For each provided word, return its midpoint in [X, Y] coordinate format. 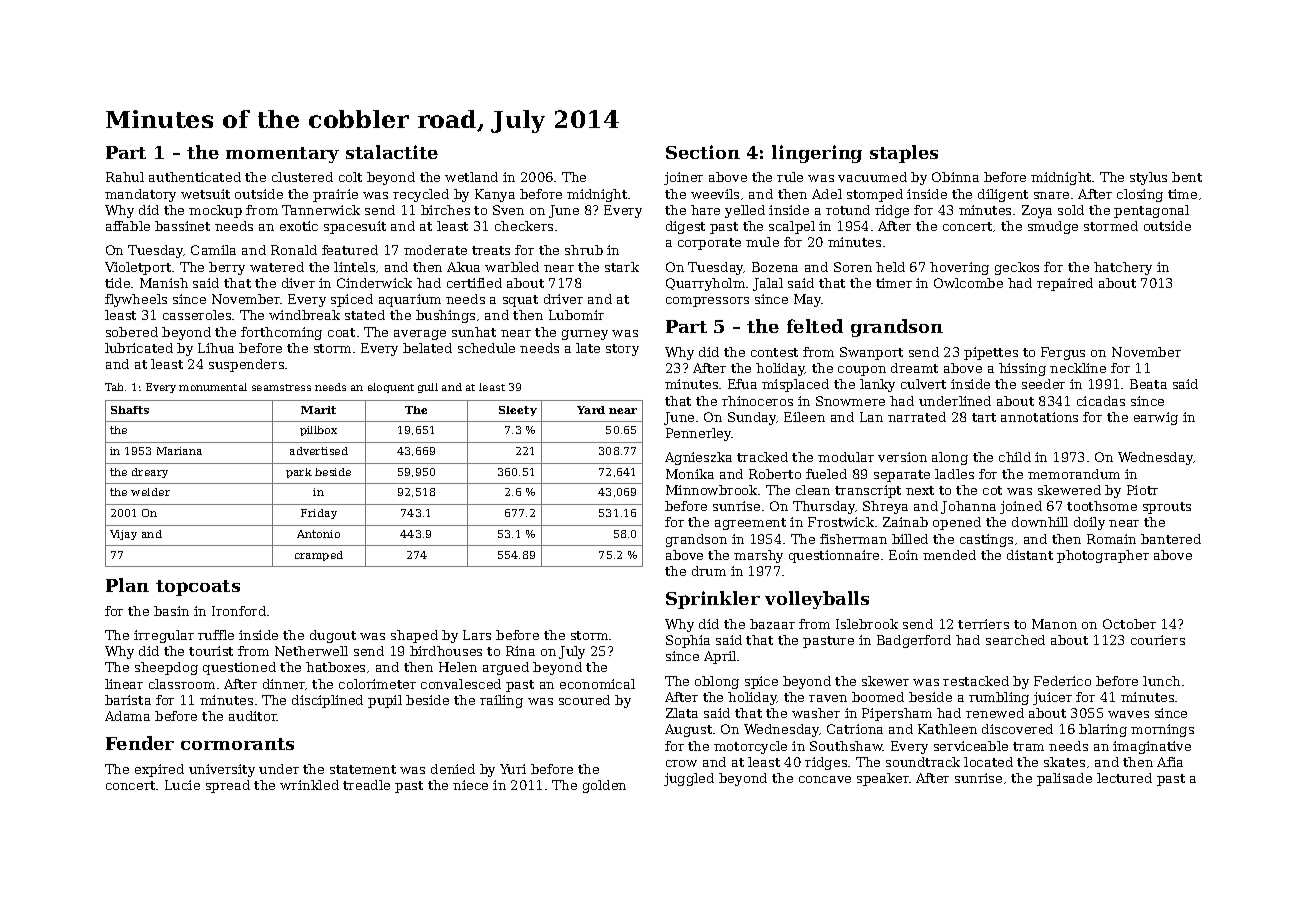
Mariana [179, 451]
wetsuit [205, 194]
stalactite [392, 152]
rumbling [999, 698]
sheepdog [166, 668]
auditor [253, 716]
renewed [995, 713]
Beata [1148, 384]
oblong [717, 682]
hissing [1022, 369]
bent [1187, 177]
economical [597, 684]
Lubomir [576, 315]
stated [365, 315]
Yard [591, 410]
